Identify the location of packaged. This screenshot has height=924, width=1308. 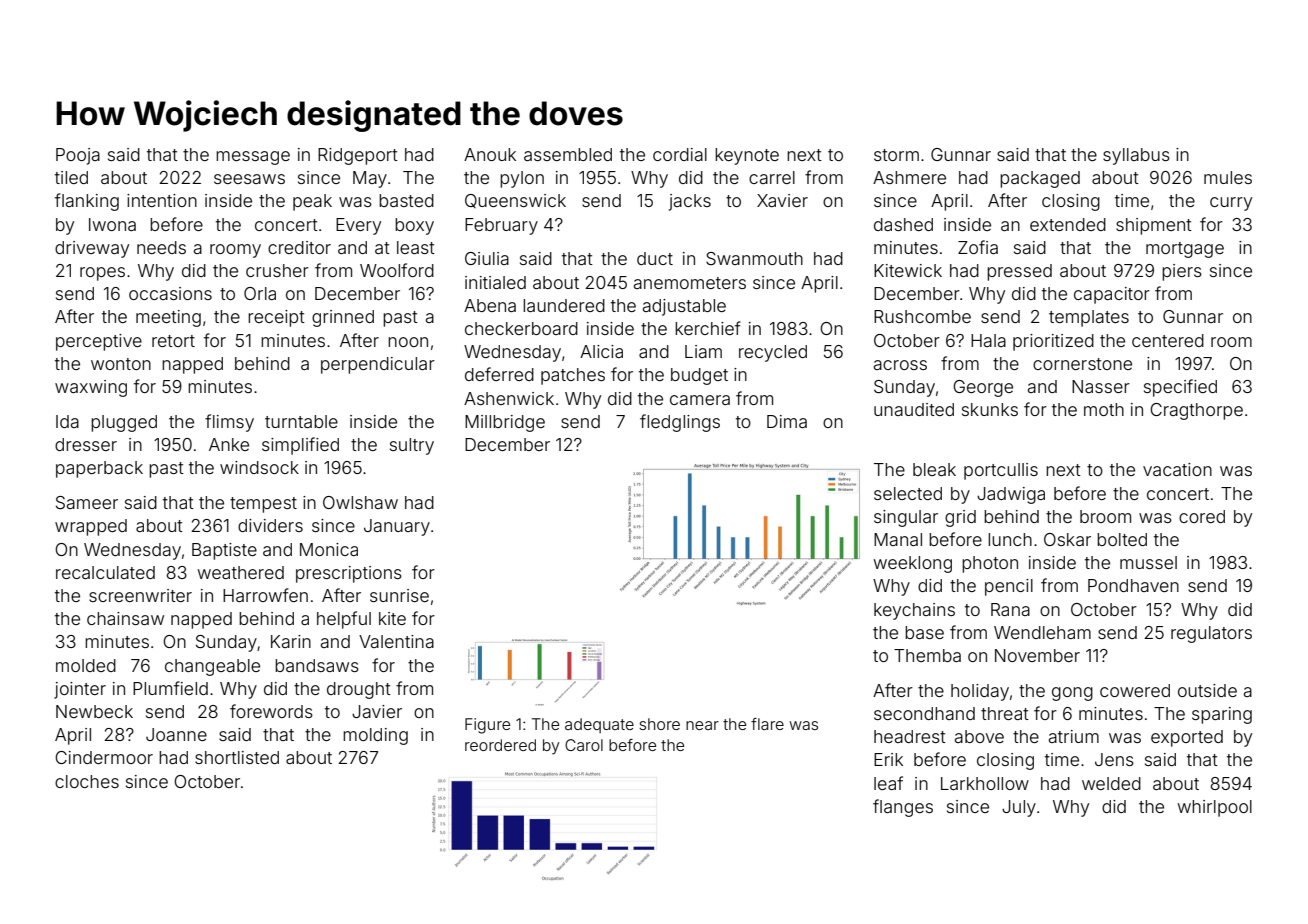
(1040, 179).
